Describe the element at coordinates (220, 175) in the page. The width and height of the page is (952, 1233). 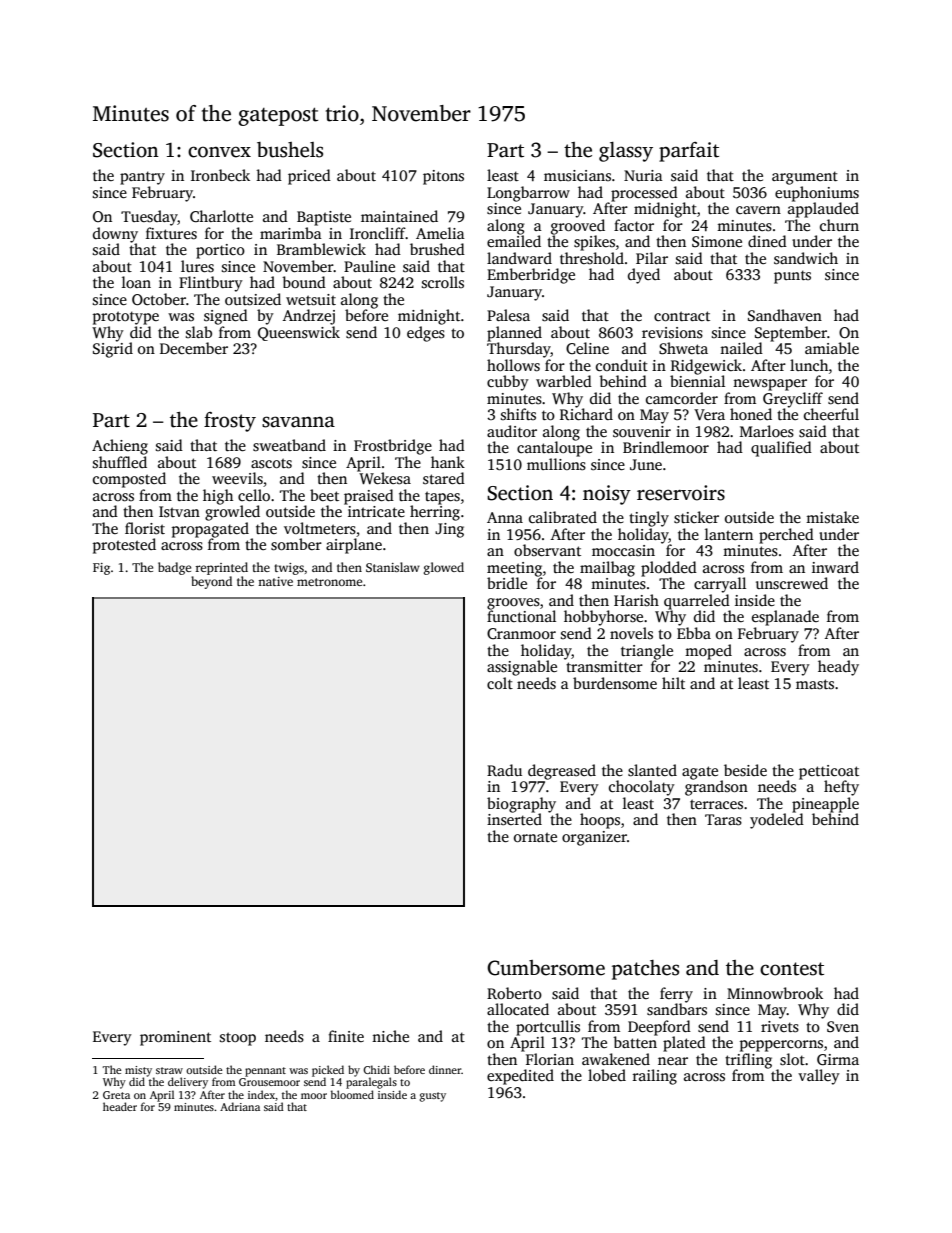
I see `Ironbeck` at that location.
